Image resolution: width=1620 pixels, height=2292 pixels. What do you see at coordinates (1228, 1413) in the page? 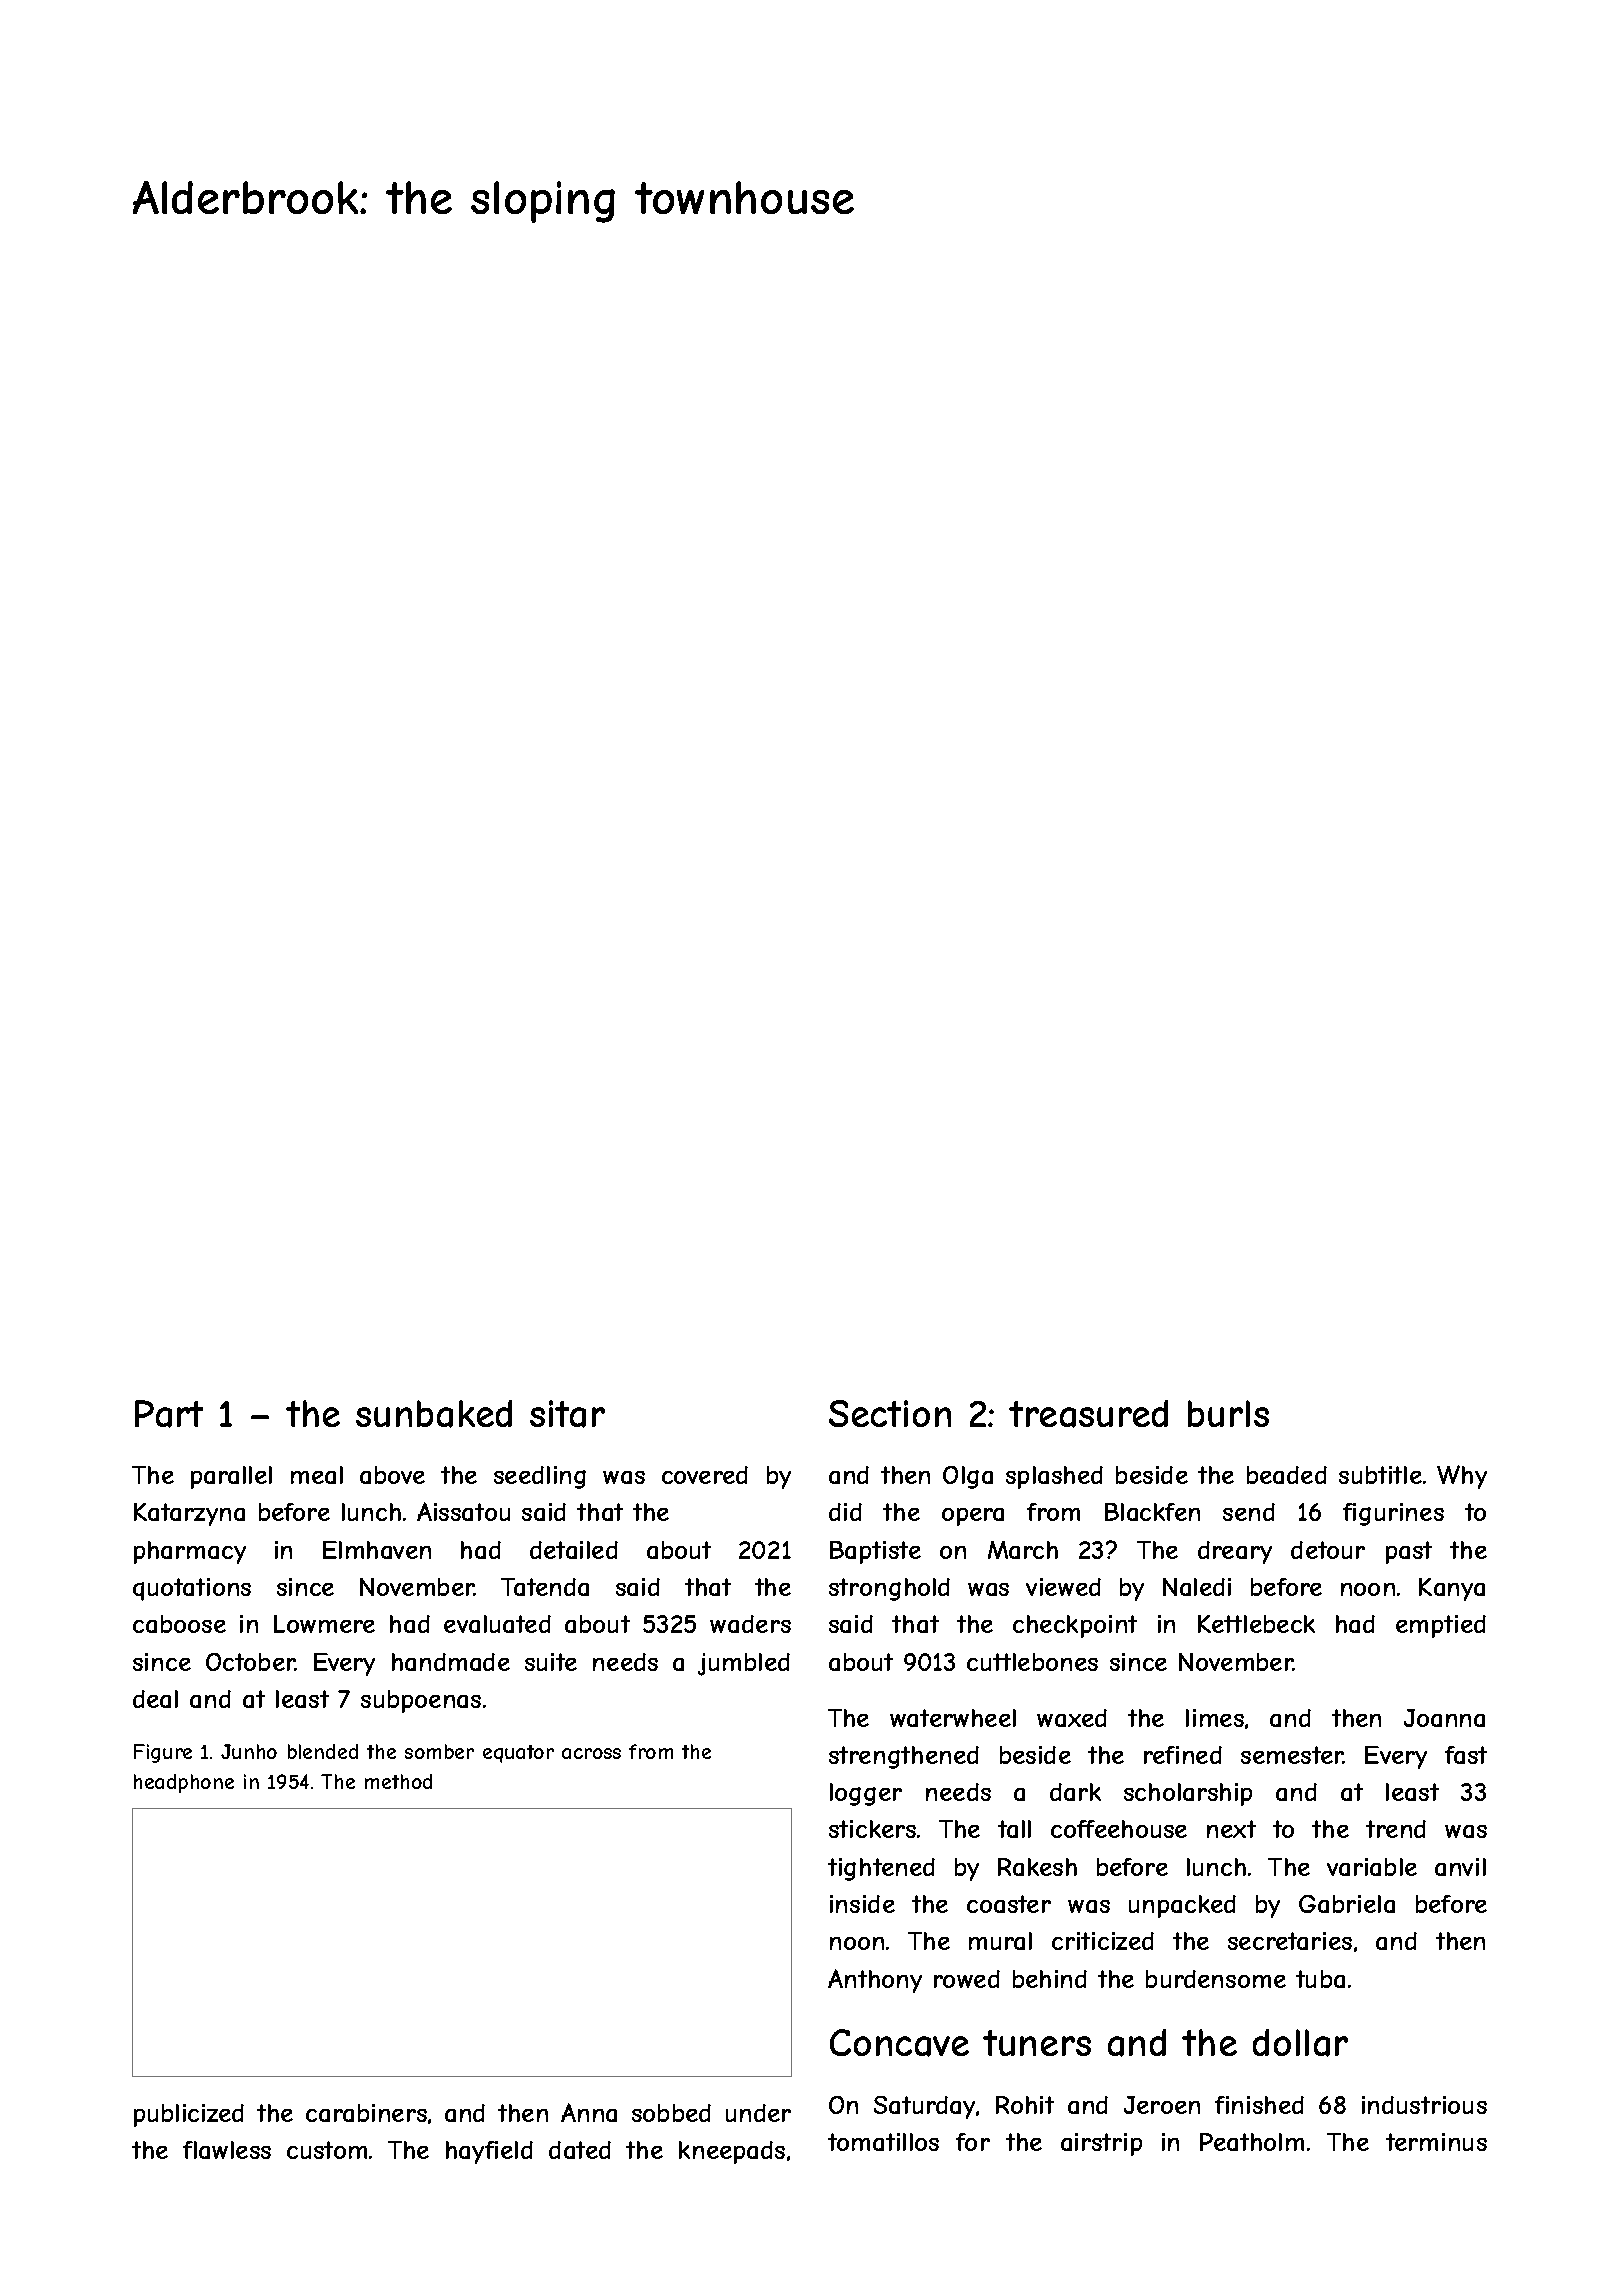
I see `burls` at bounding box center [1228, 1413].
